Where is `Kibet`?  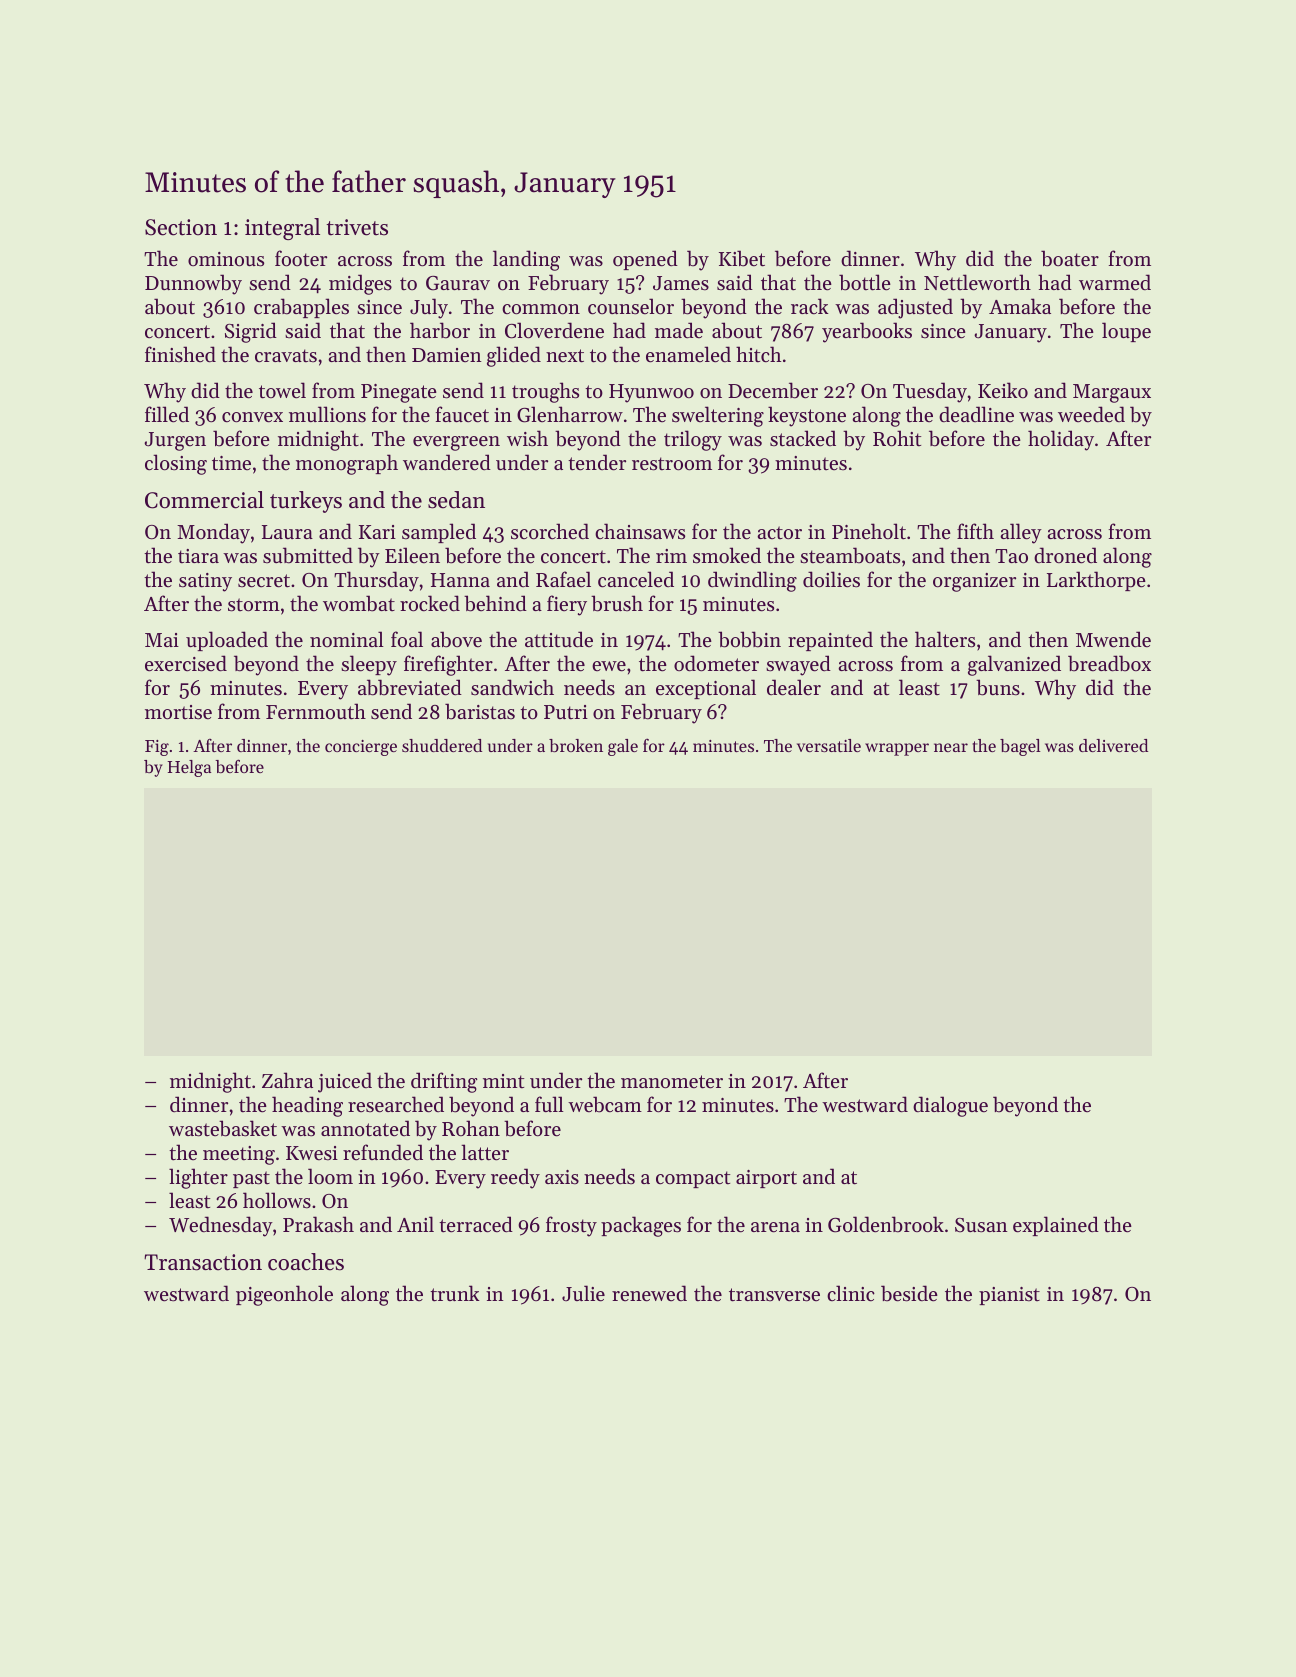 Kibet is located at coordinates (742, 258).
